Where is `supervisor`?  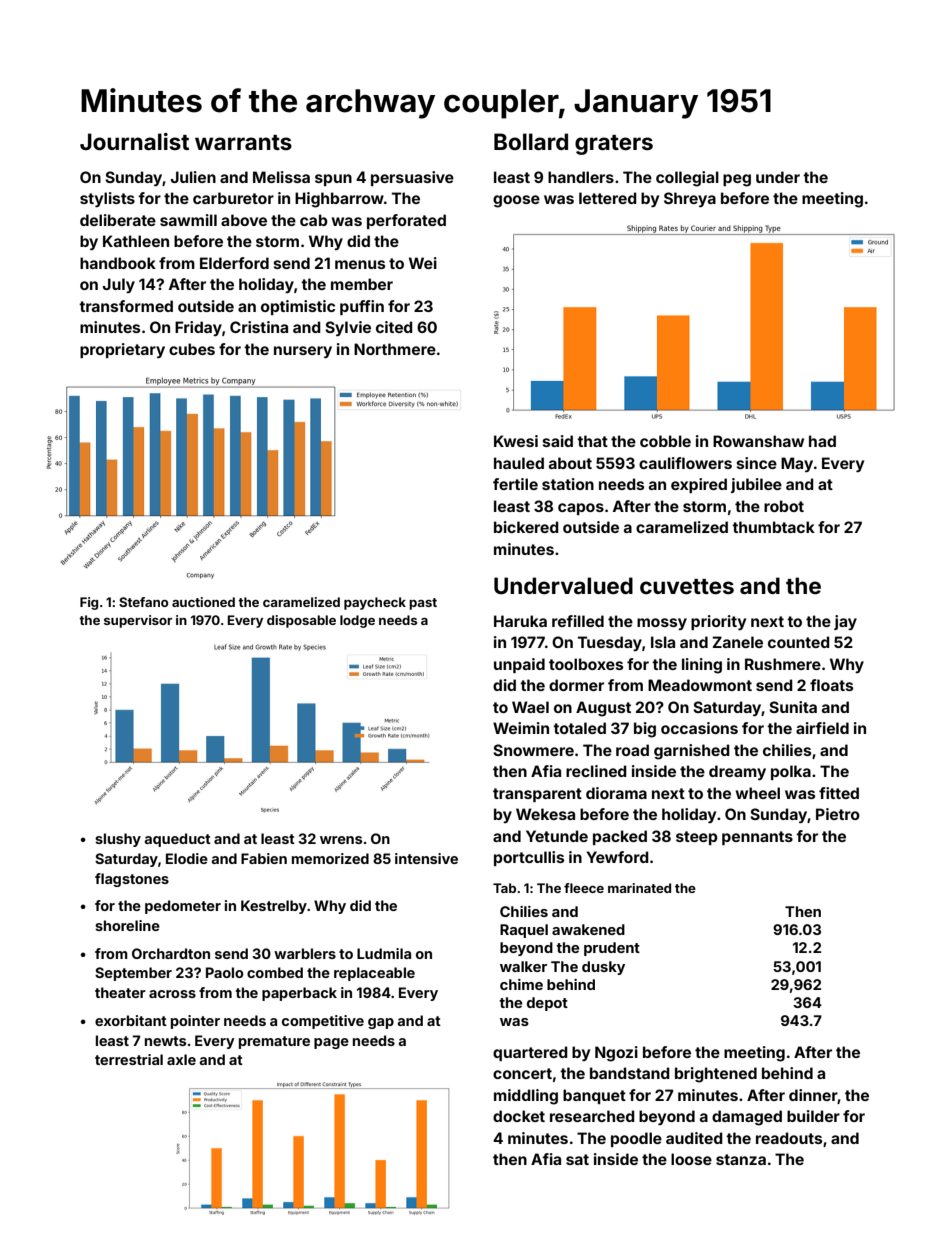
supervisor is located at coordinates (138, 621).
